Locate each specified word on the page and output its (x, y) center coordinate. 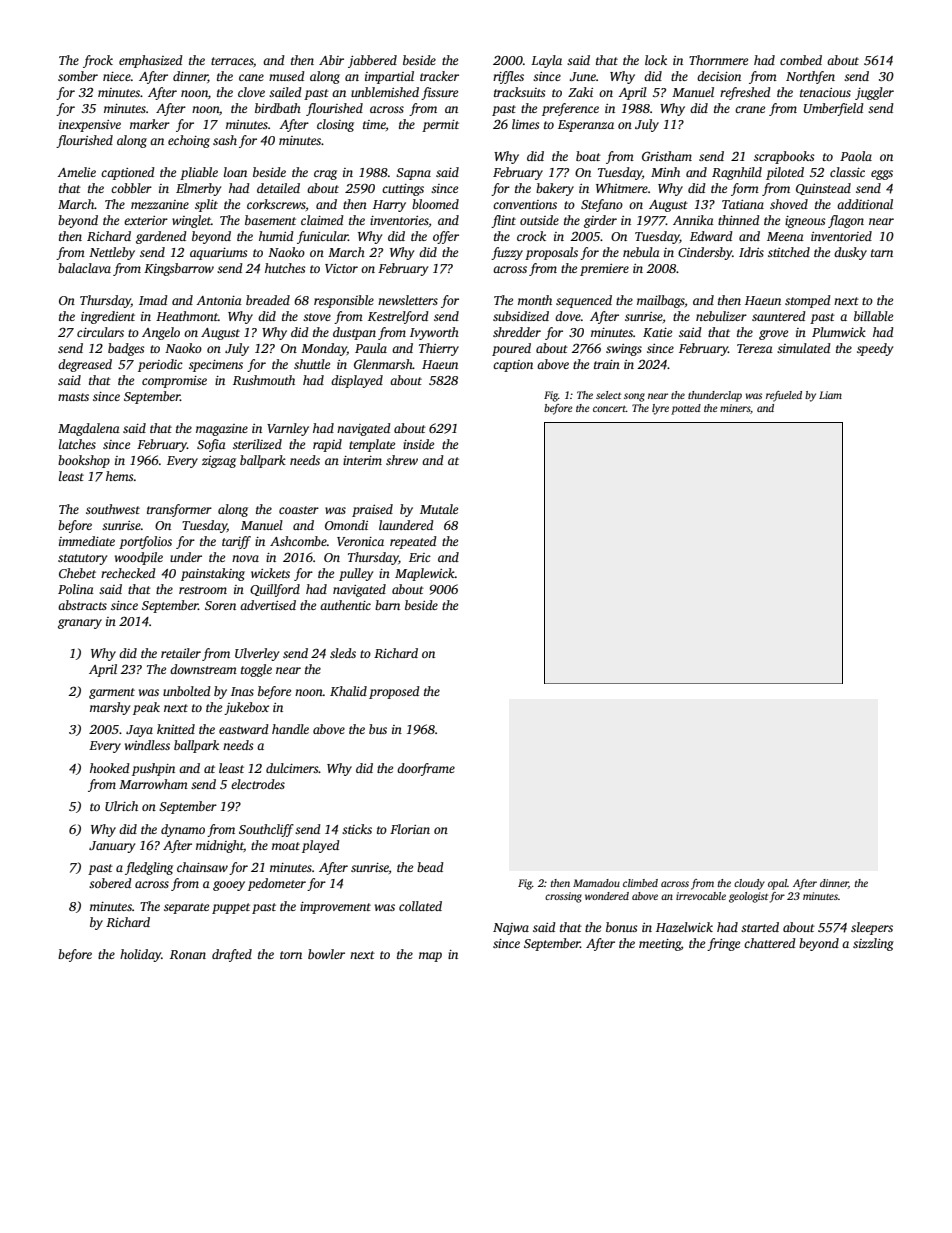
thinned (739, 220)
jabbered (372, 61)
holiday (140, 955)
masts (73, 397)
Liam (830, 395)
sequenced (584, 301)
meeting (660, 945)
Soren (220, 605)
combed (801, 60)
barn (387, 605)
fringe (723, 944)
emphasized (151, 61)
